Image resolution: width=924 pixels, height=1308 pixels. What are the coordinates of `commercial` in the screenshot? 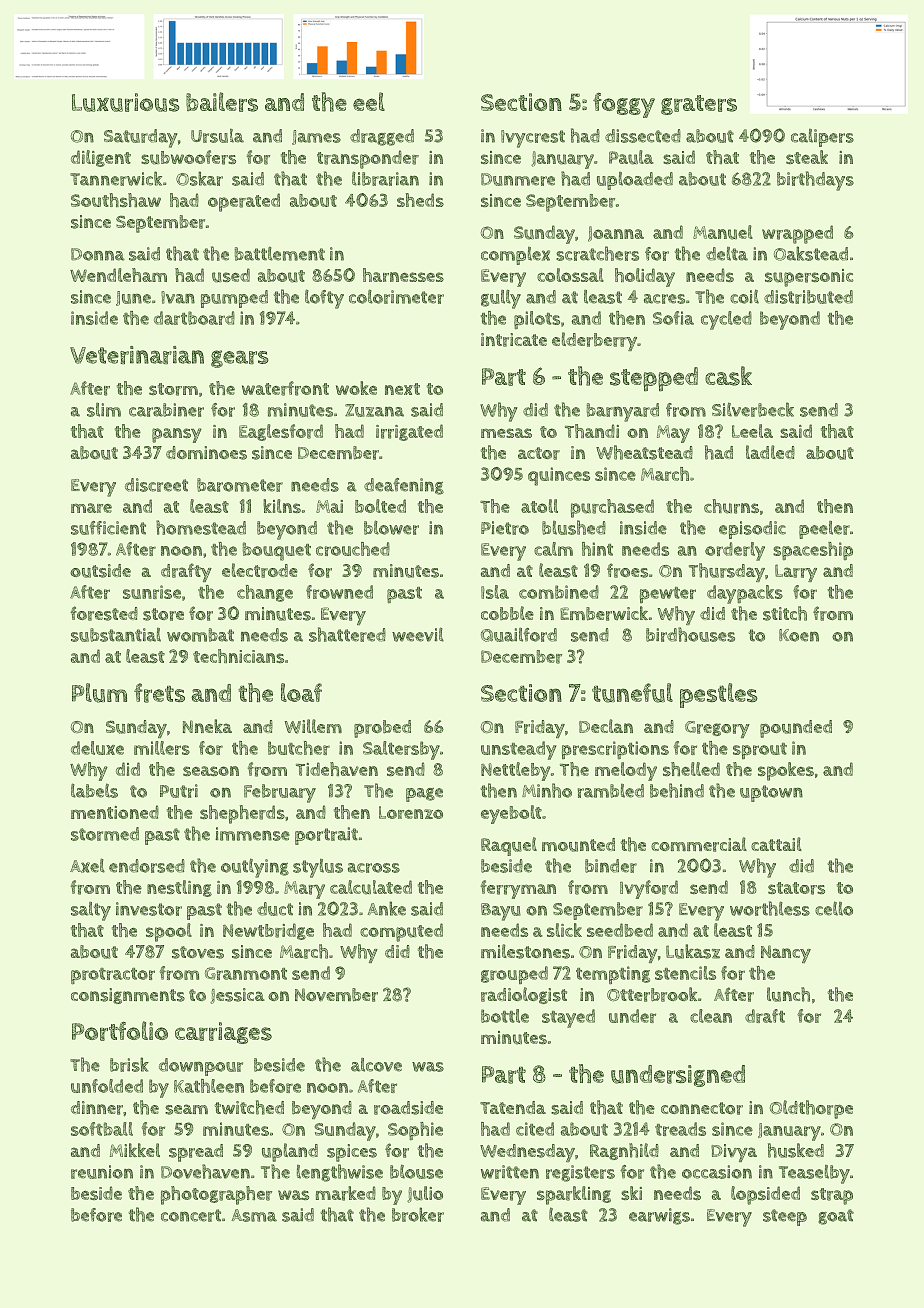 It's located at (699, 844).
